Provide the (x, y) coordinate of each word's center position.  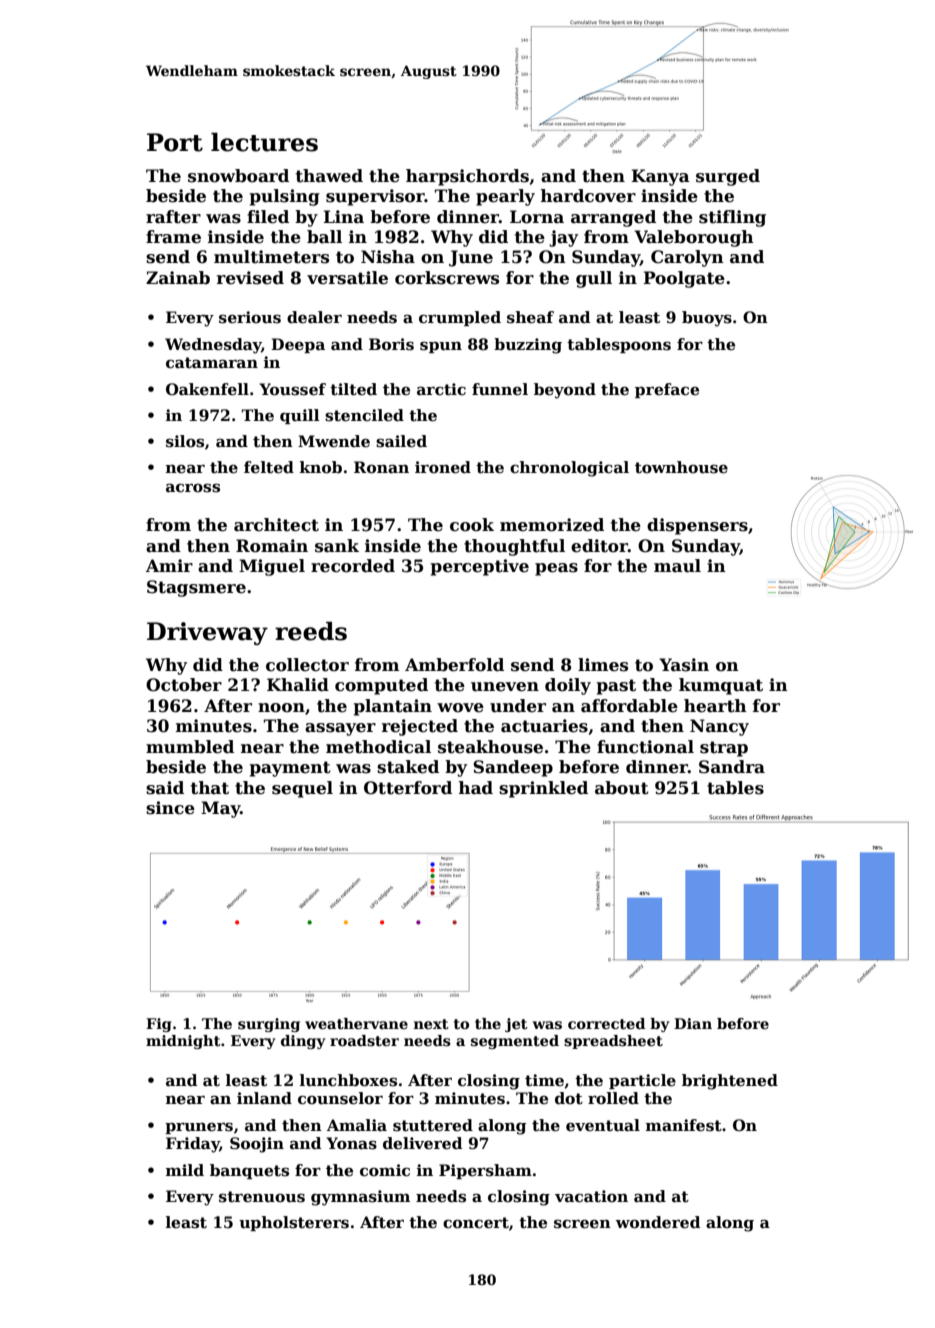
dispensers (697, 526)
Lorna (537, 217)
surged (728, 177)
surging (269, 1025)
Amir (169, 565)
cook (472, 525)
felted (269, 467)
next (431, 1024)
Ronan (381, 467)
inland (264, 1098)
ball (324, 236)
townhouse (681, 467)
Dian (693, 1023)
